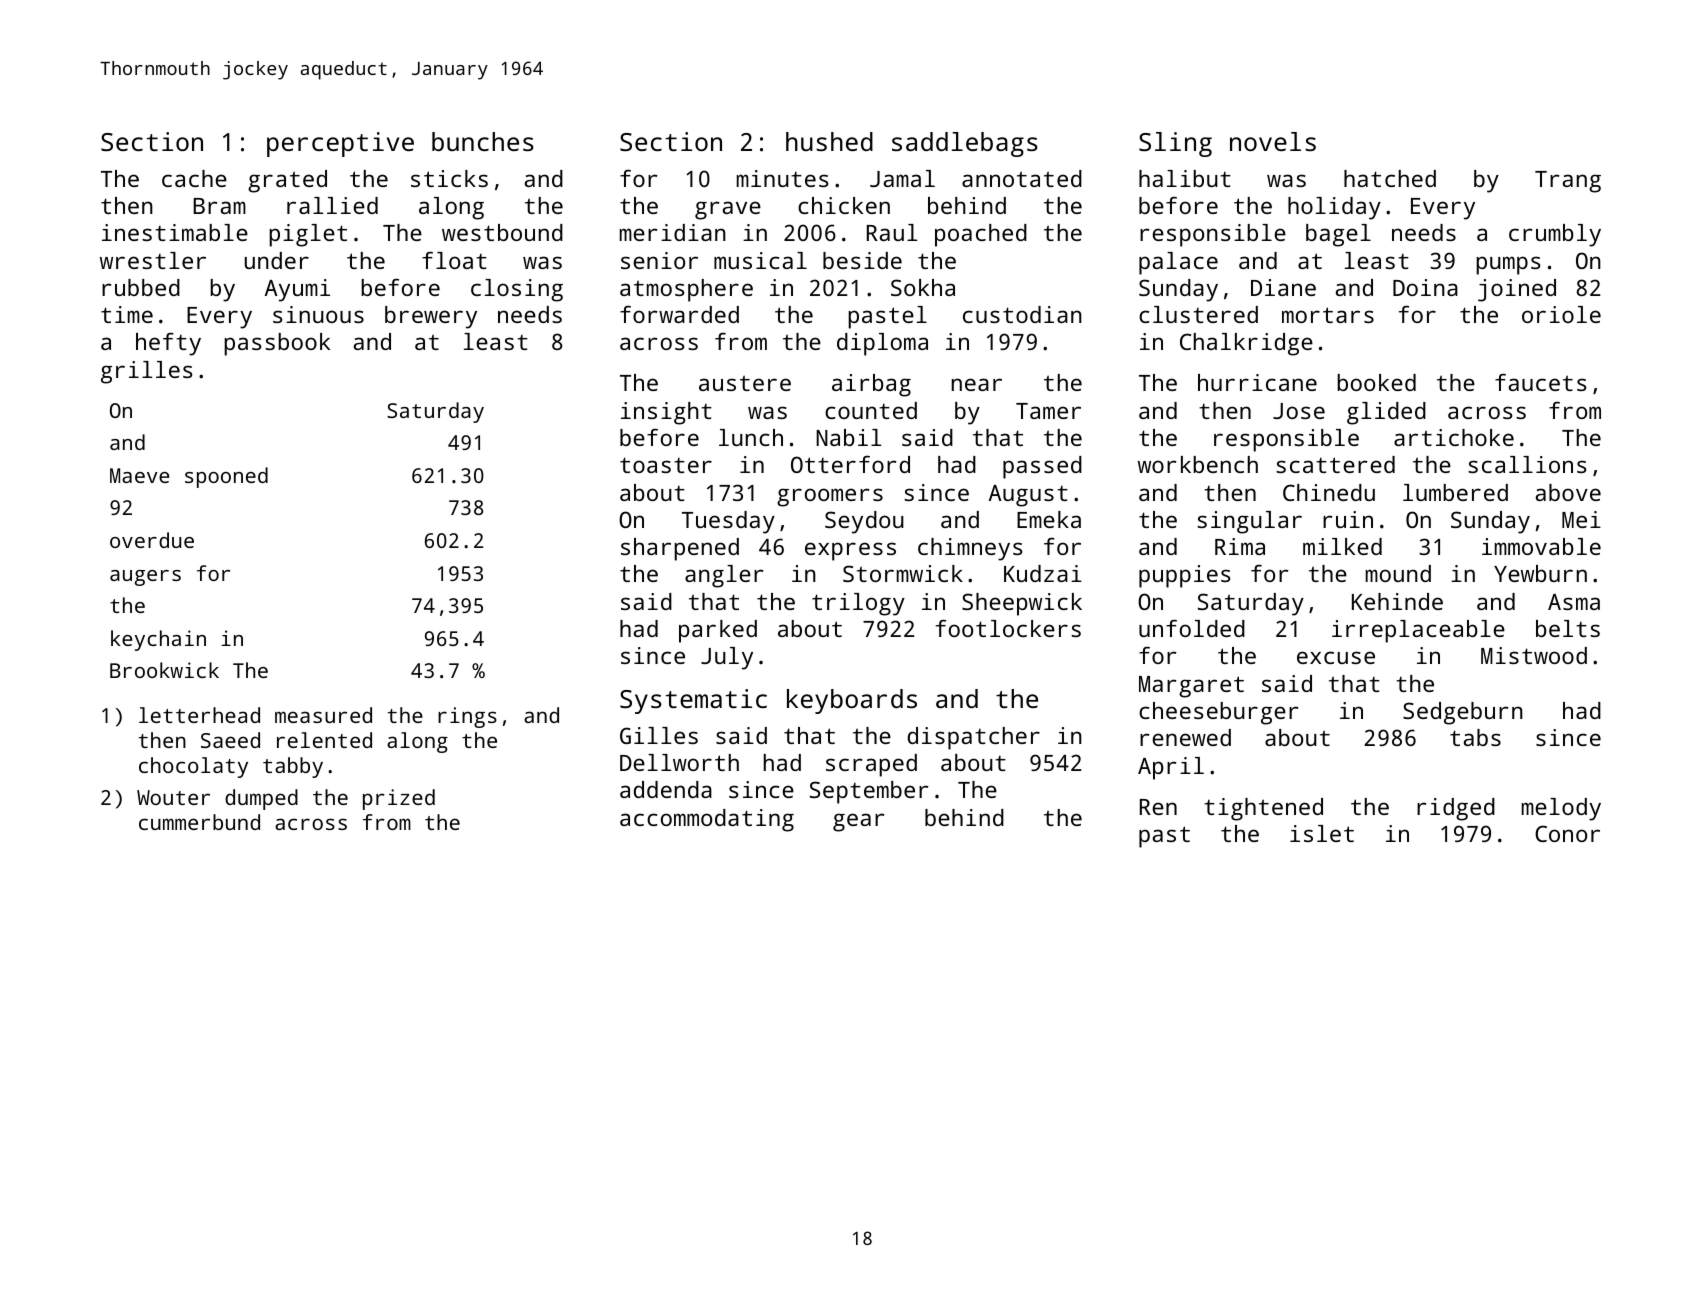  Describe the element at coordinates (666, 465) in the screenshot. I see `toaster` at that location.
